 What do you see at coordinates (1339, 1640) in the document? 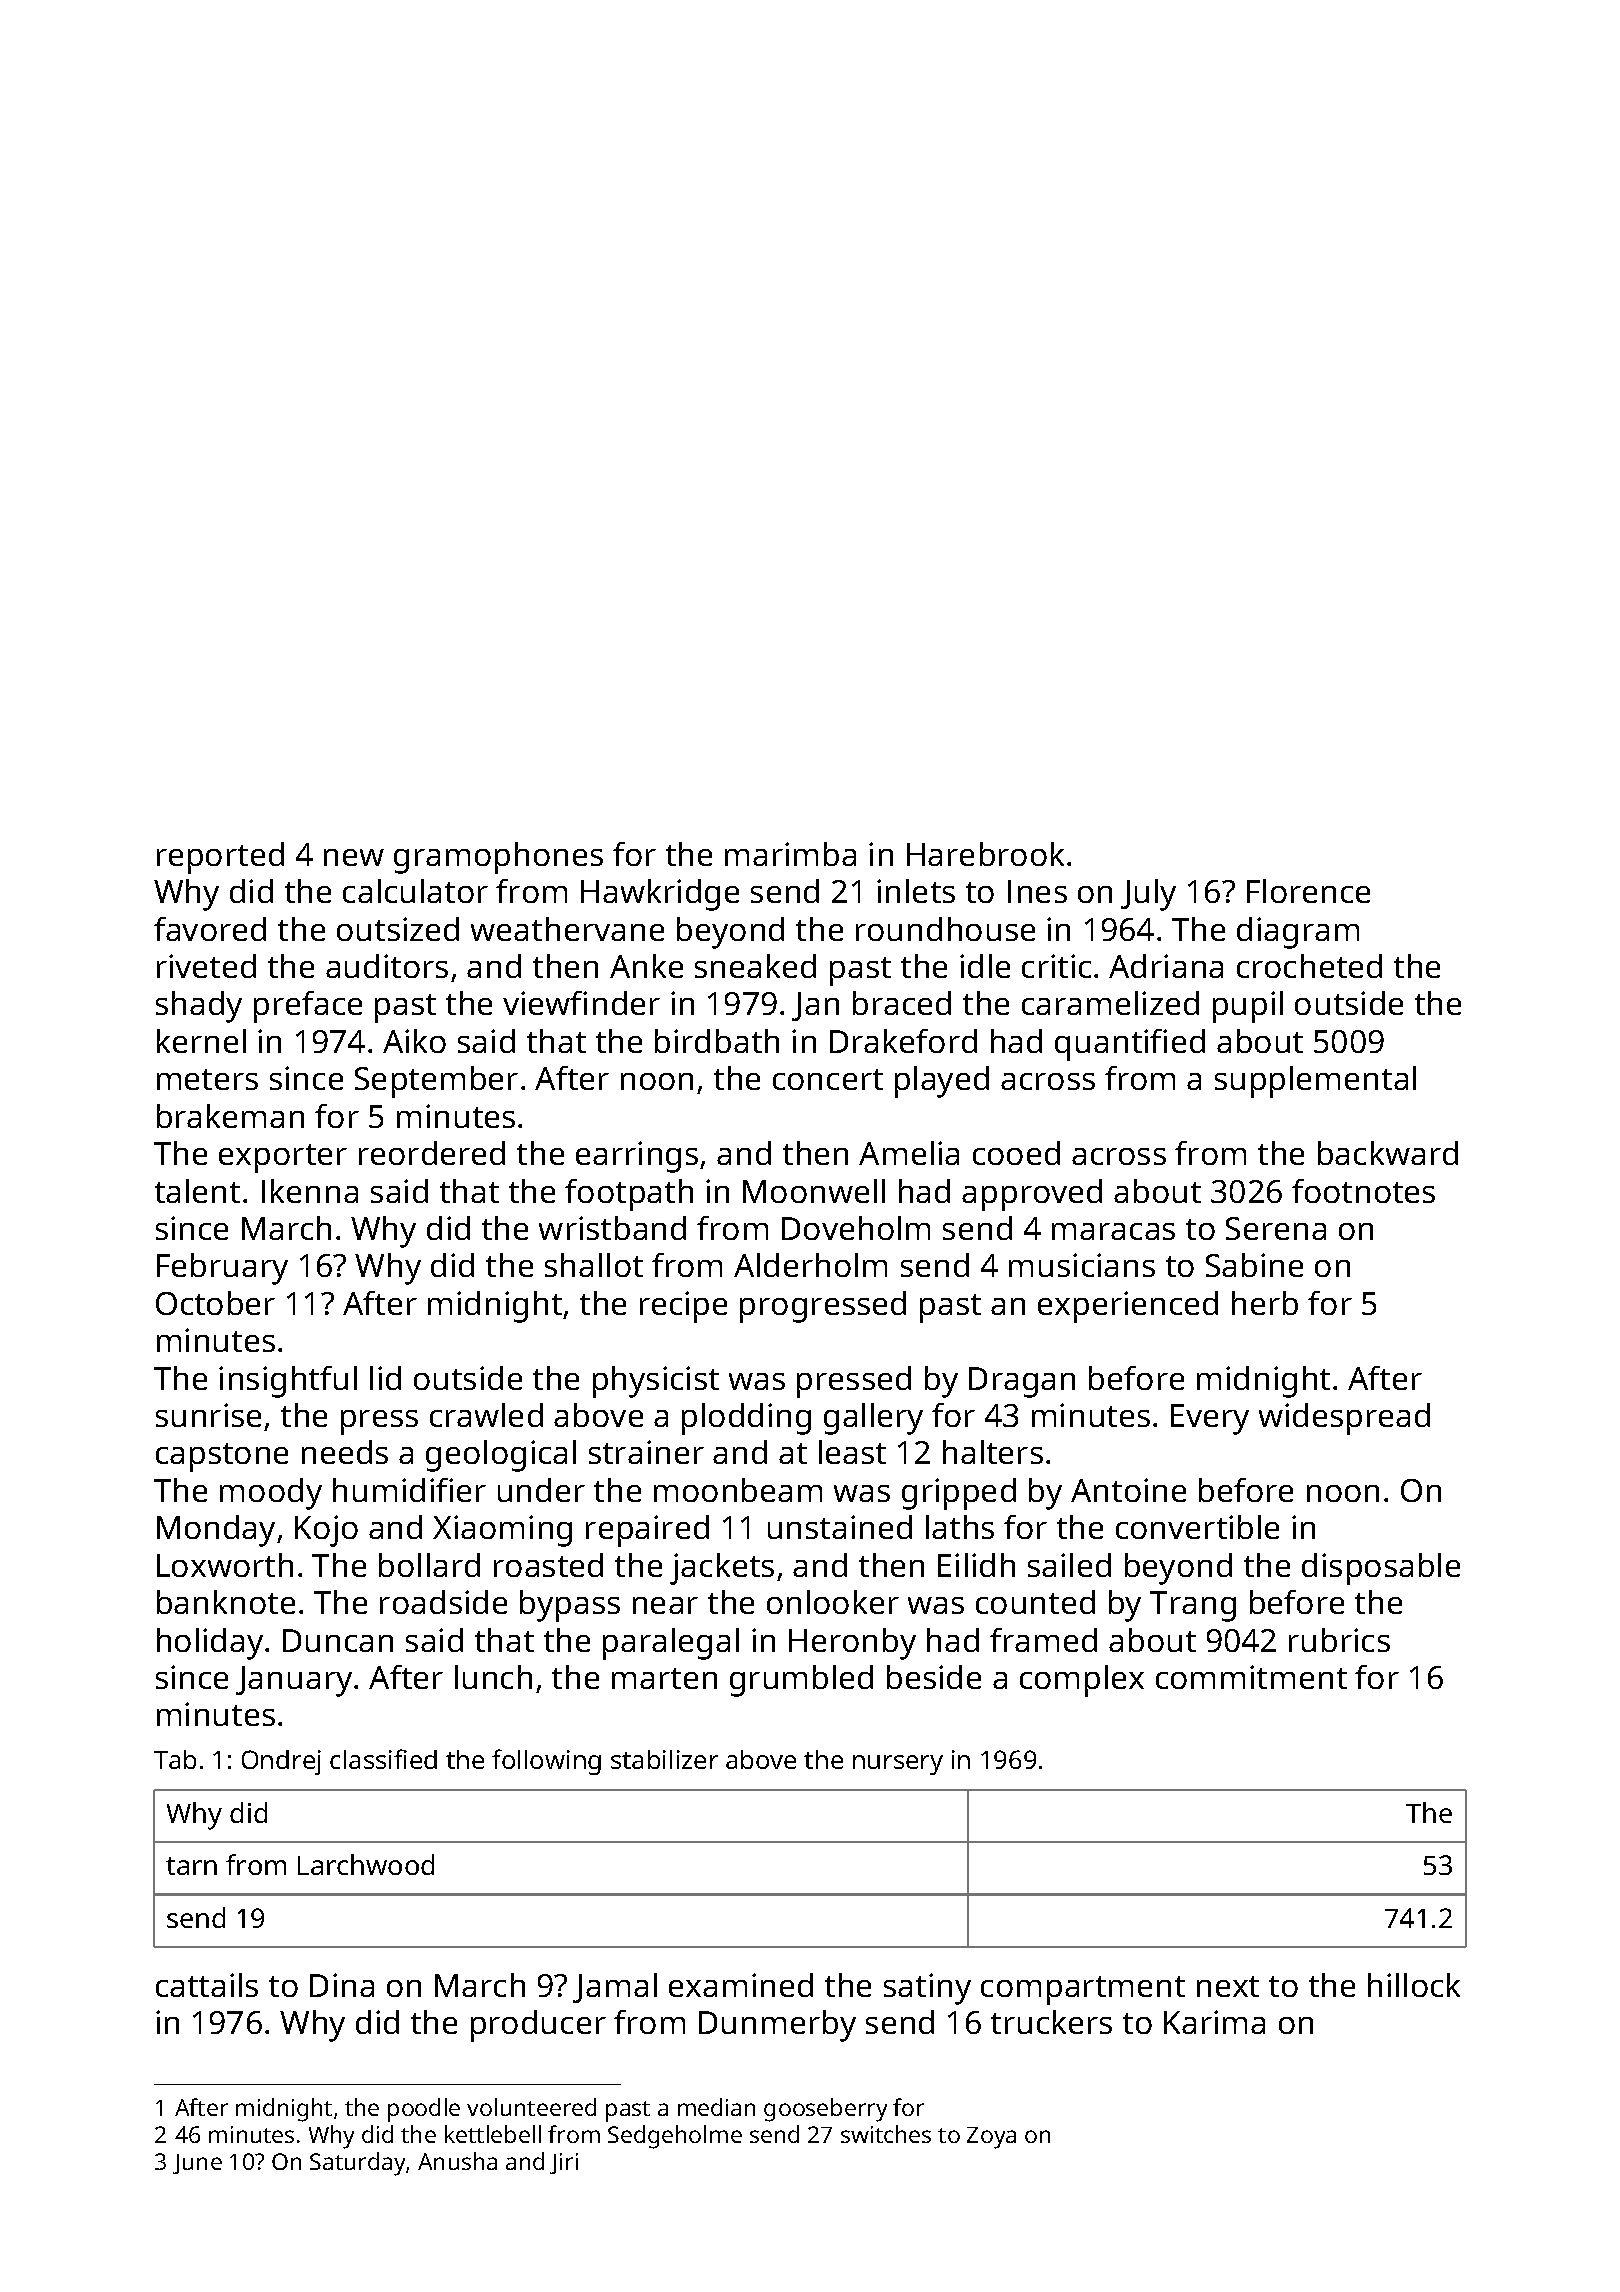
I see `rubrics` at bounding box center [1339, 1640].
